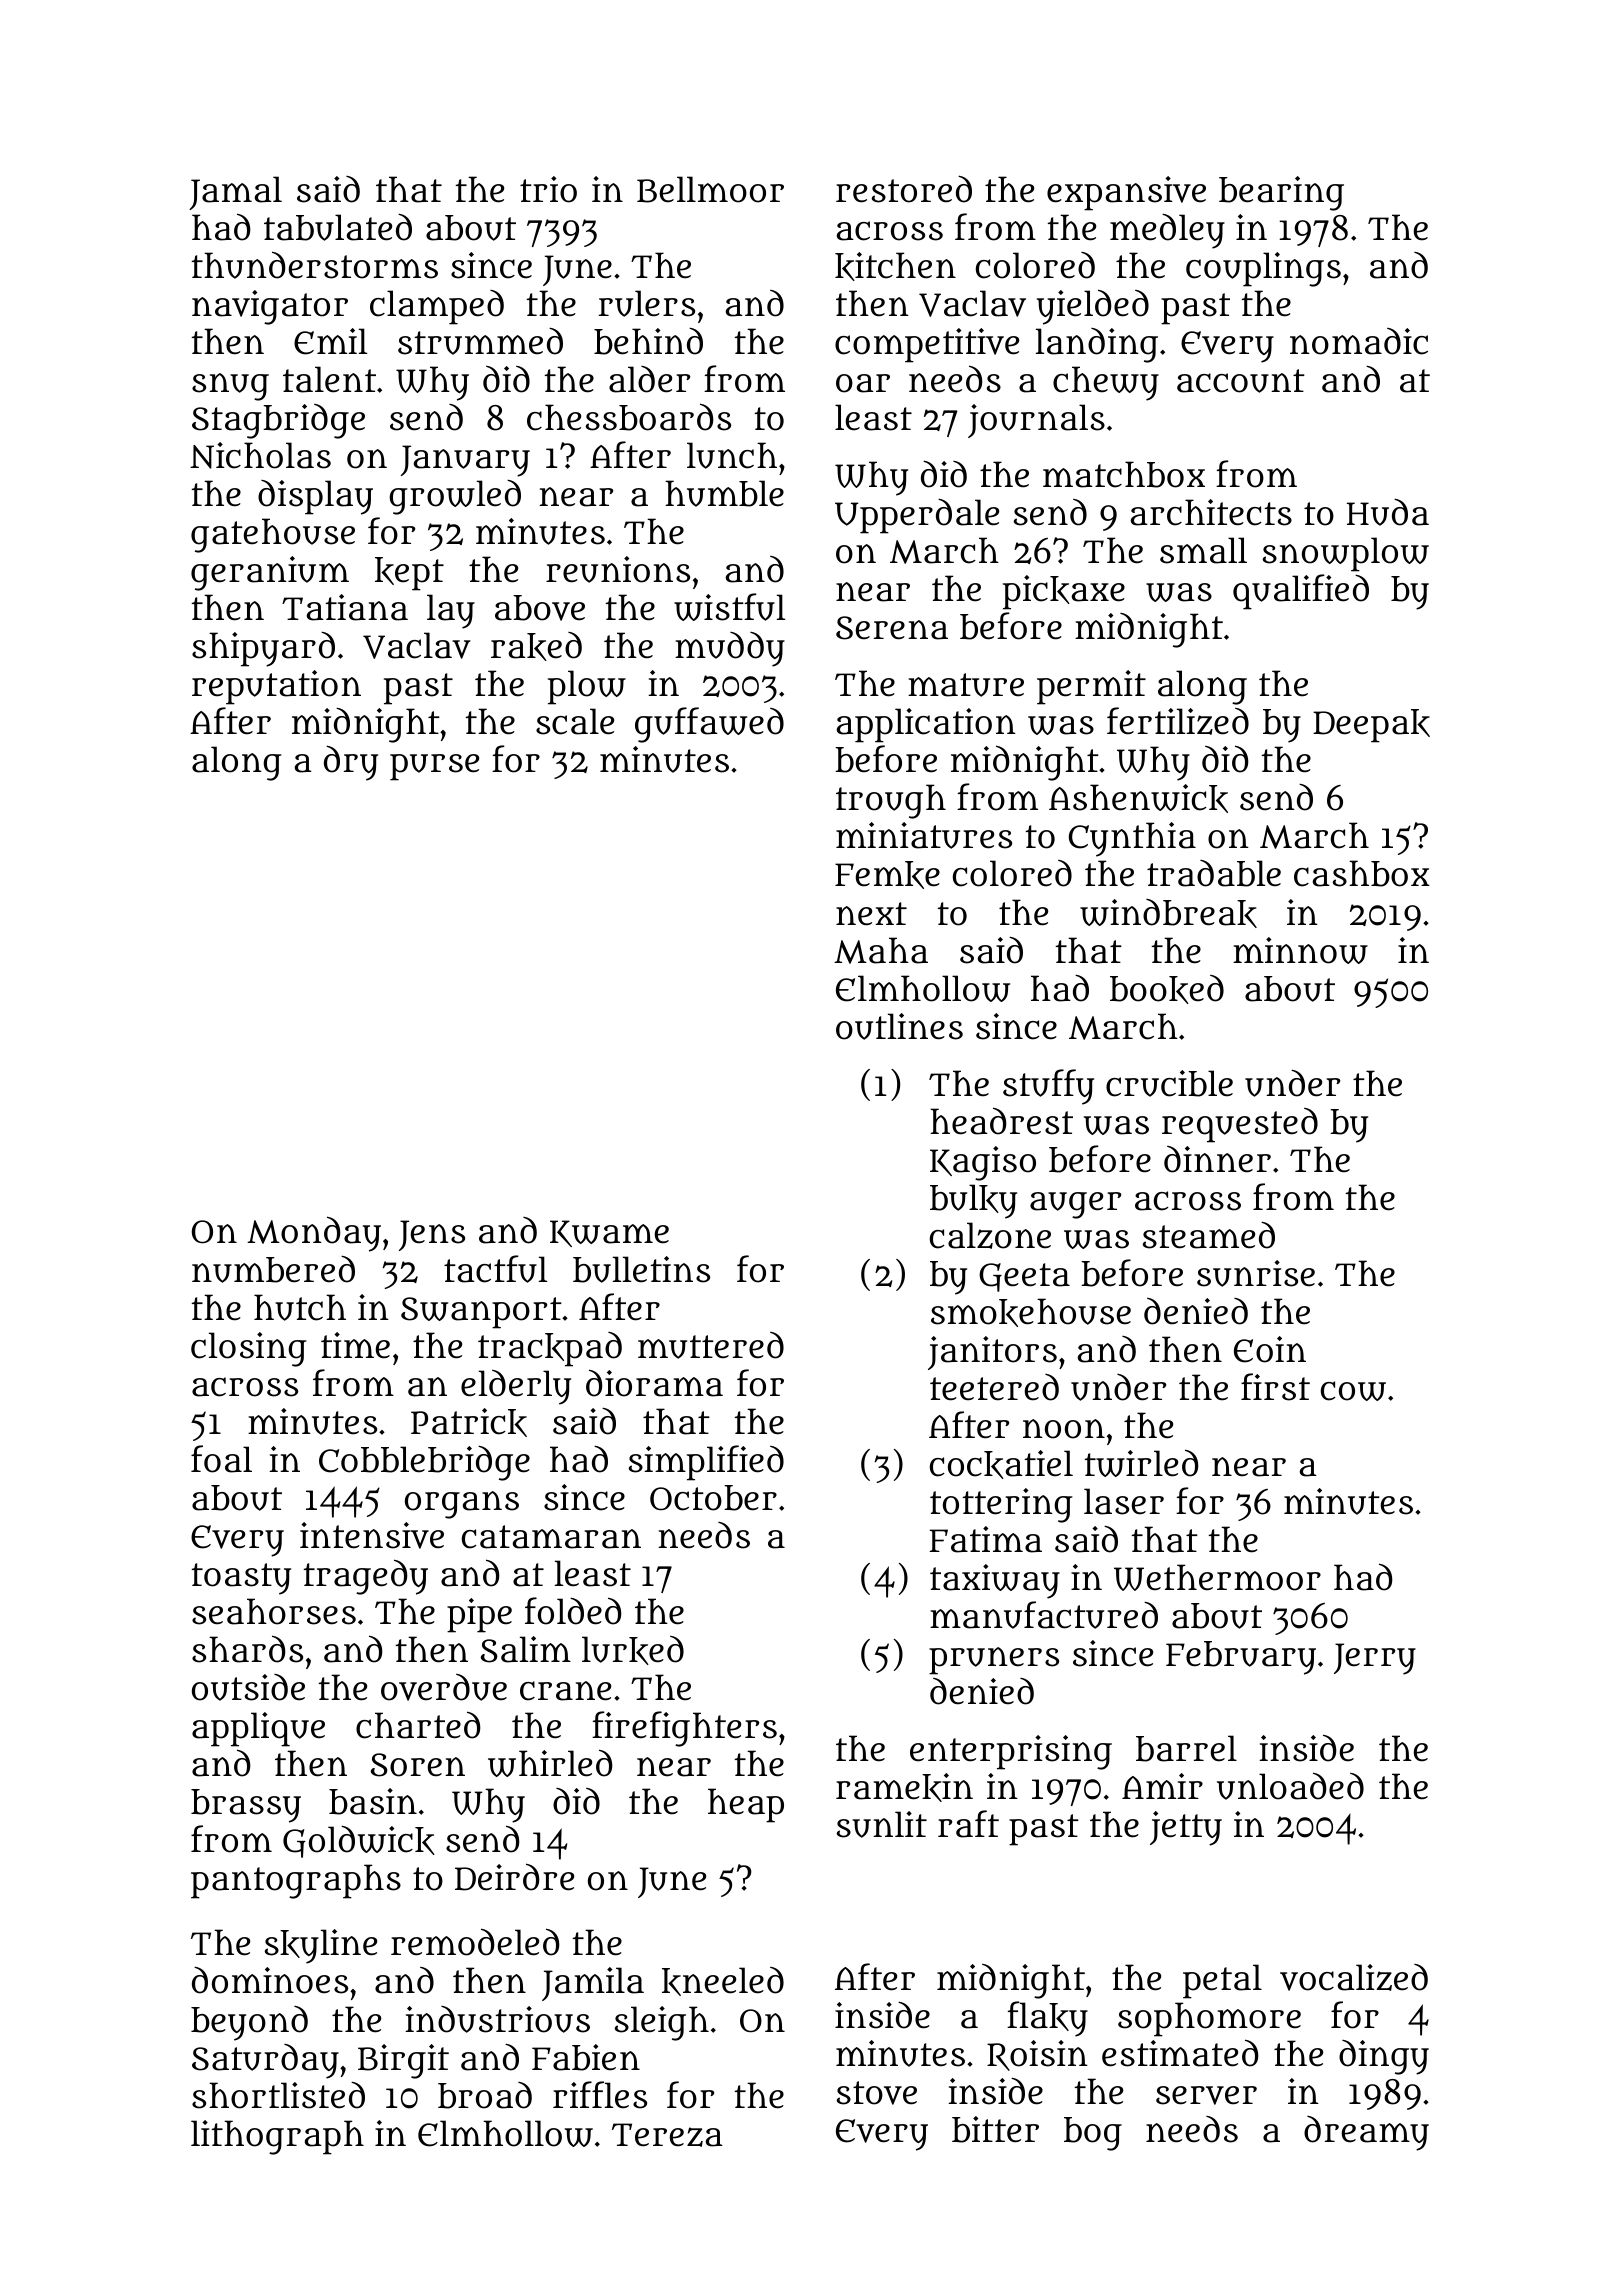 This image has height=2292, width=1620. I want to click on booked, so click(1167, 989).
